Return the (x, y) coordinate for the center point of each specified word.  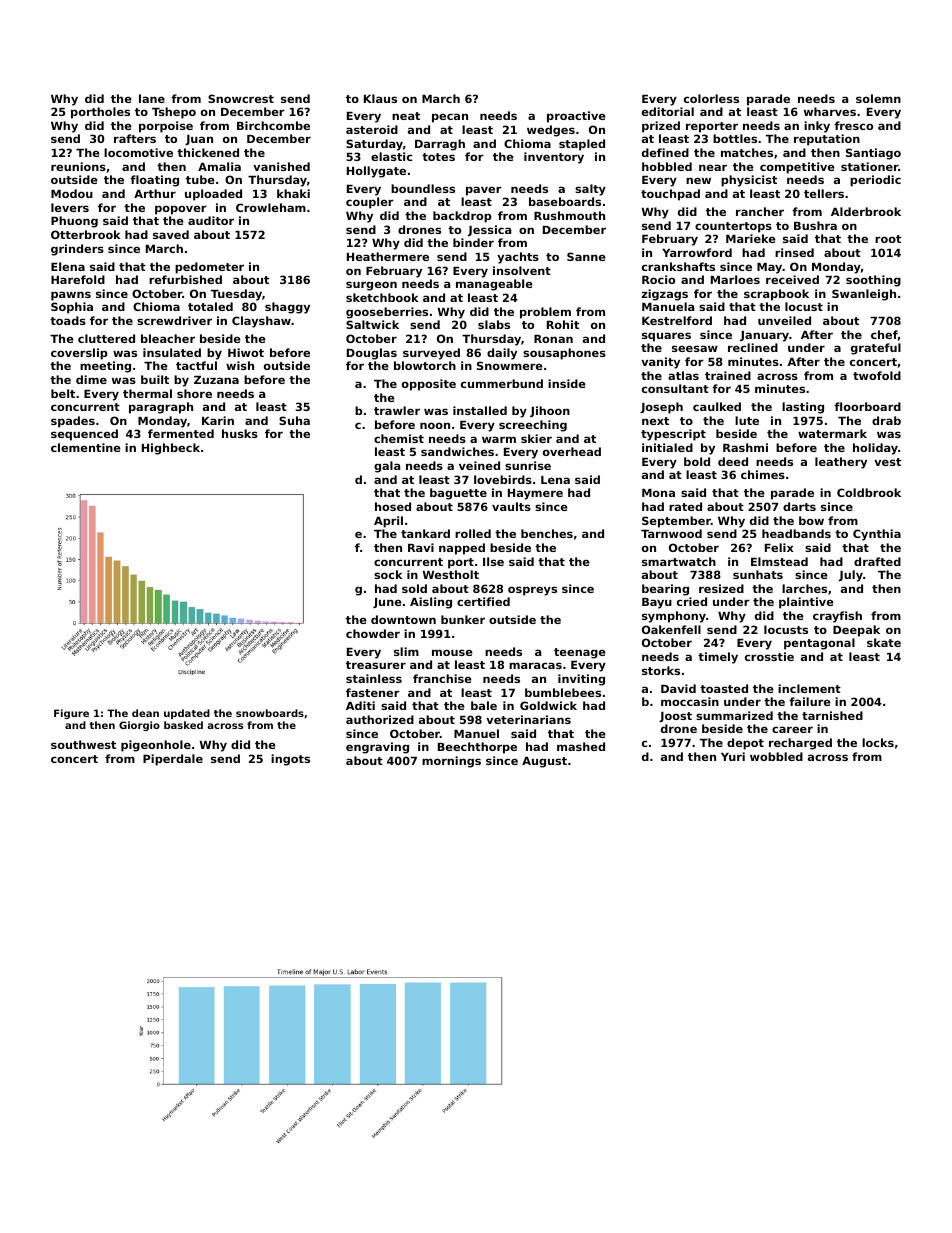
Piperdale (173, 760)
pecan (450, 118)
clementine (86, 447)
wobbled (776, 756)
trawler (397, 410)
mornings (451, 762)
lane (152, 98)
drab (886, 420)
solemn (878, 98)
